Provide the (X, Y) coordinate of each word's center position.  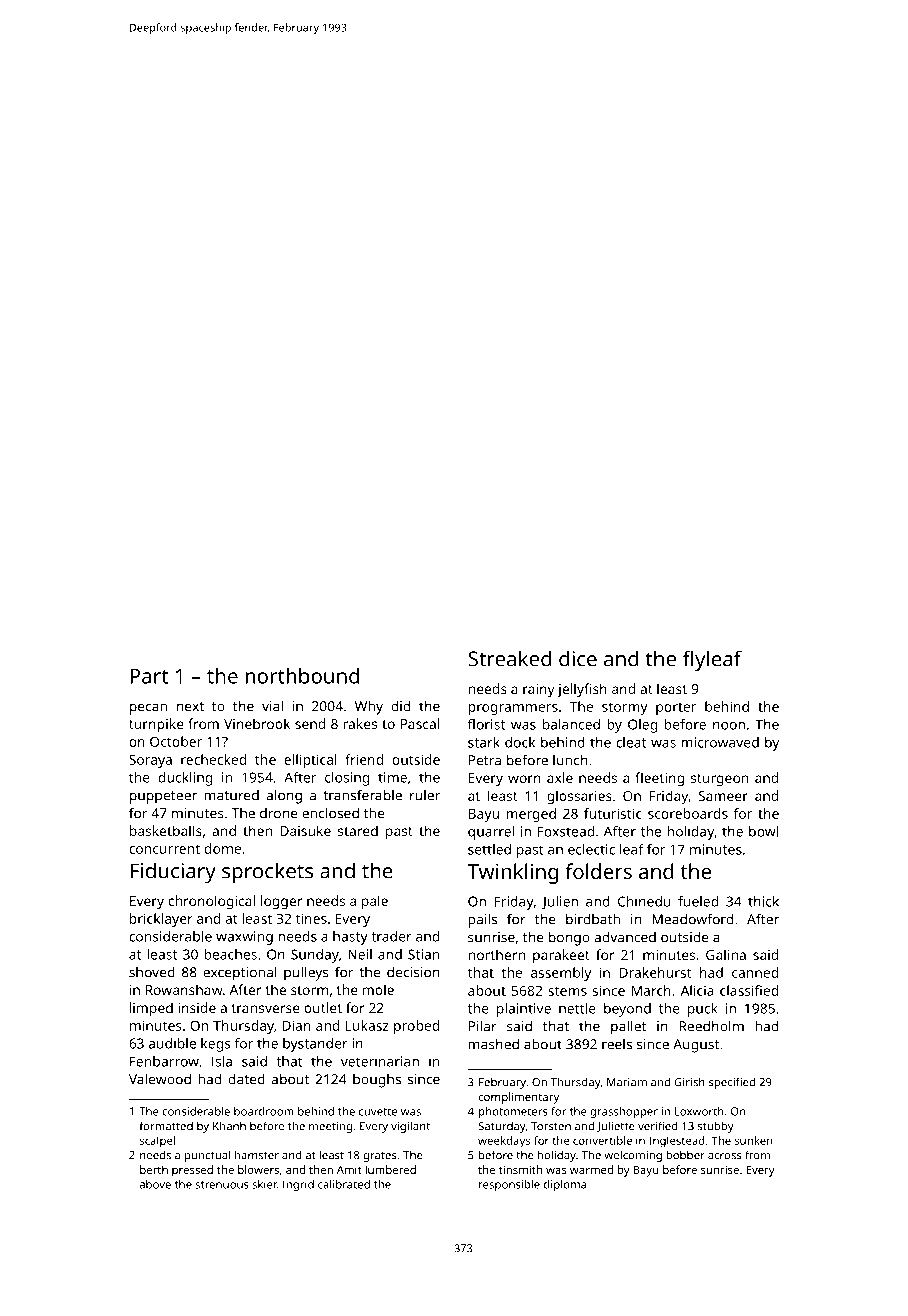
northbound (302, 676)
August (696, 1046)
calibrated (344, 1184)
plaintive (524, 1010)
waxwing (244, 938)
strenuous (222, 1185)
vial (272, 706)
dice (578, 658)
